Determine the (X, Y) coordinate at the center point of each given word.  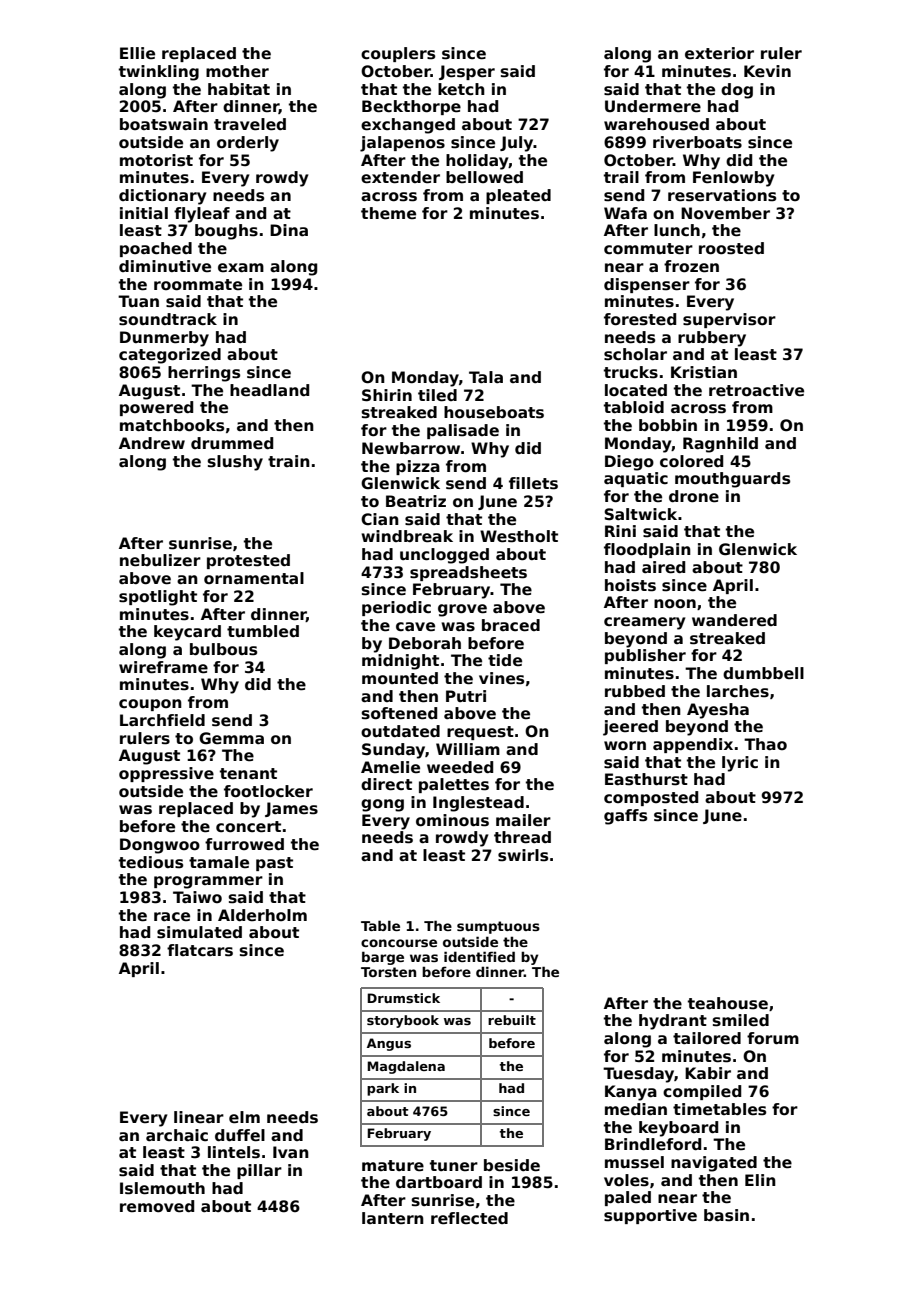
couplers (398, 54)
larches (738, 691)
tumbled (263, 631)
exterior (719, 53)
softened (399, 713)
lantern (393, 1218)
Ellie (137, 53)
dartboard (439, 1182)
